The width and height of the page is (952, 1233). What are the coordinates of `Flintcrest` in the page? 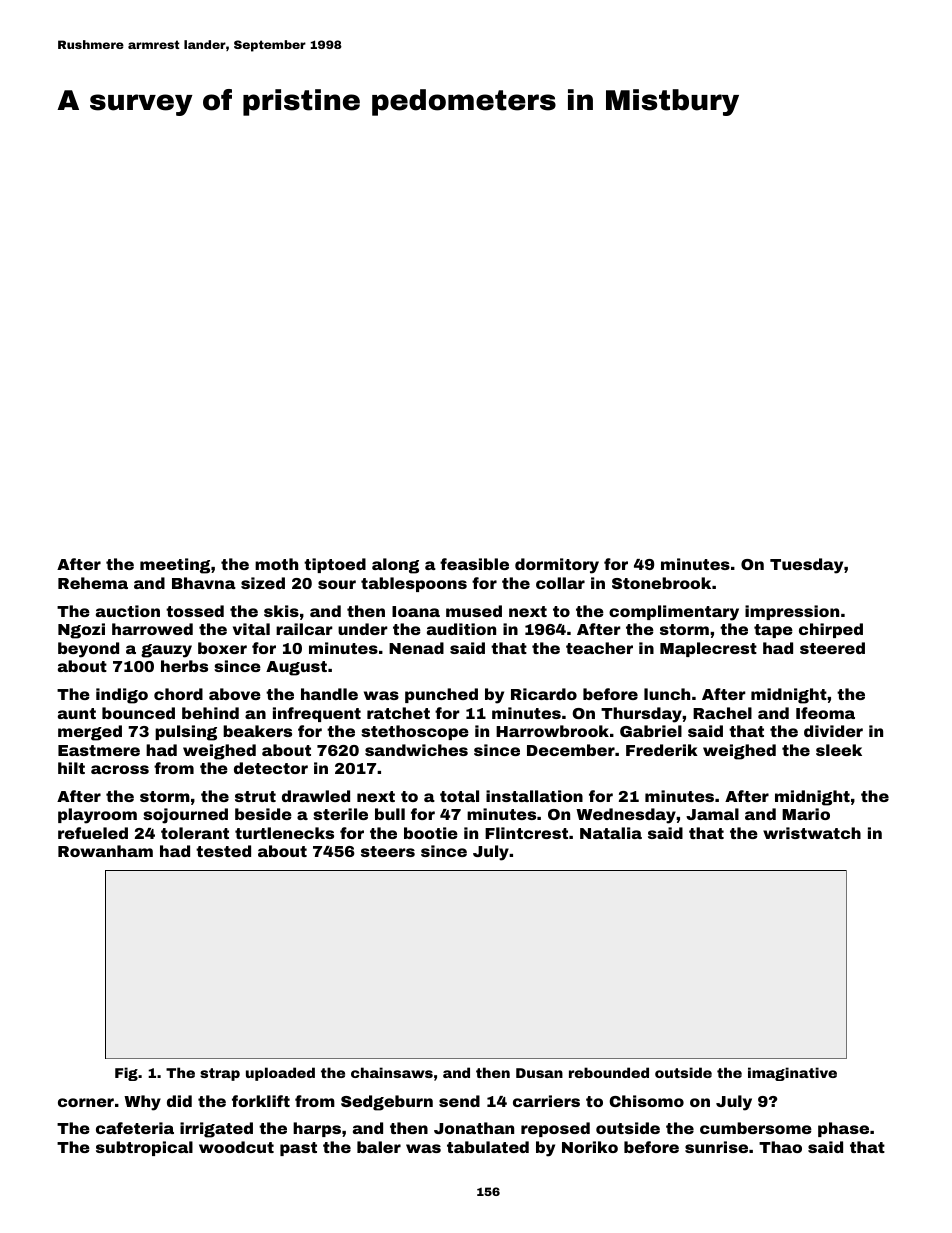 It's located at (526, 833).
